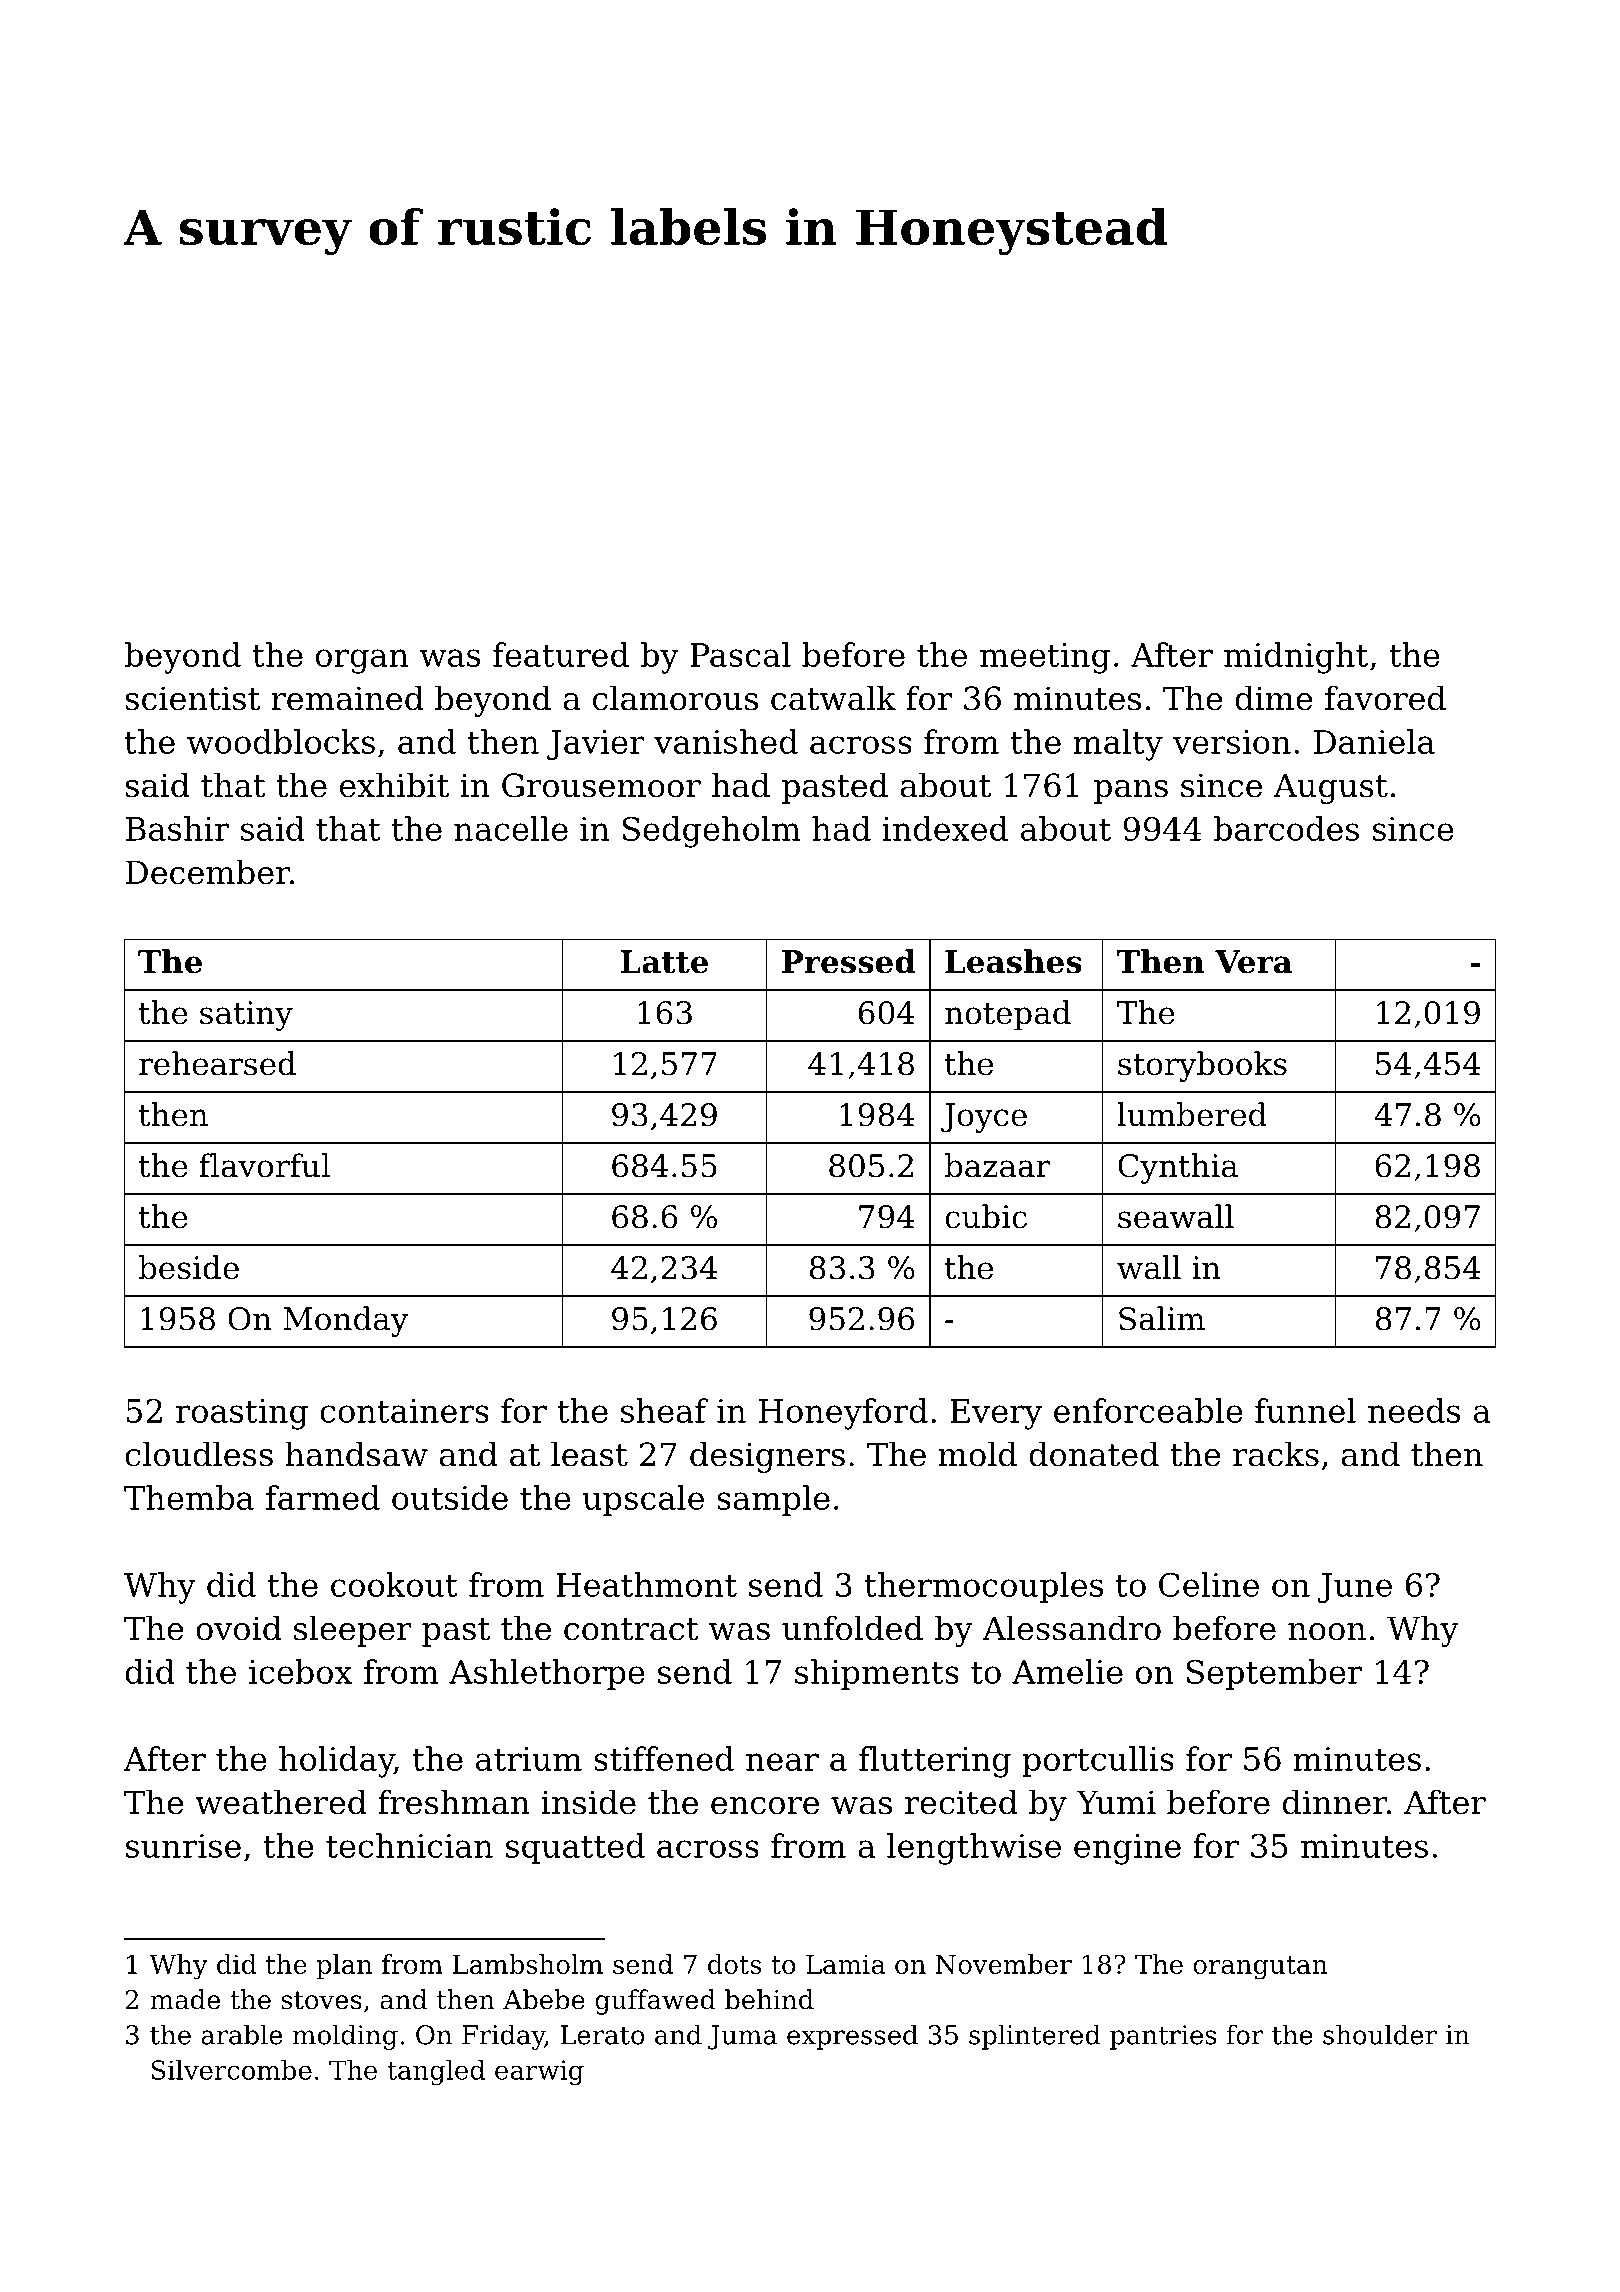  I want to click on storybooks, so click(1202, 1066).
